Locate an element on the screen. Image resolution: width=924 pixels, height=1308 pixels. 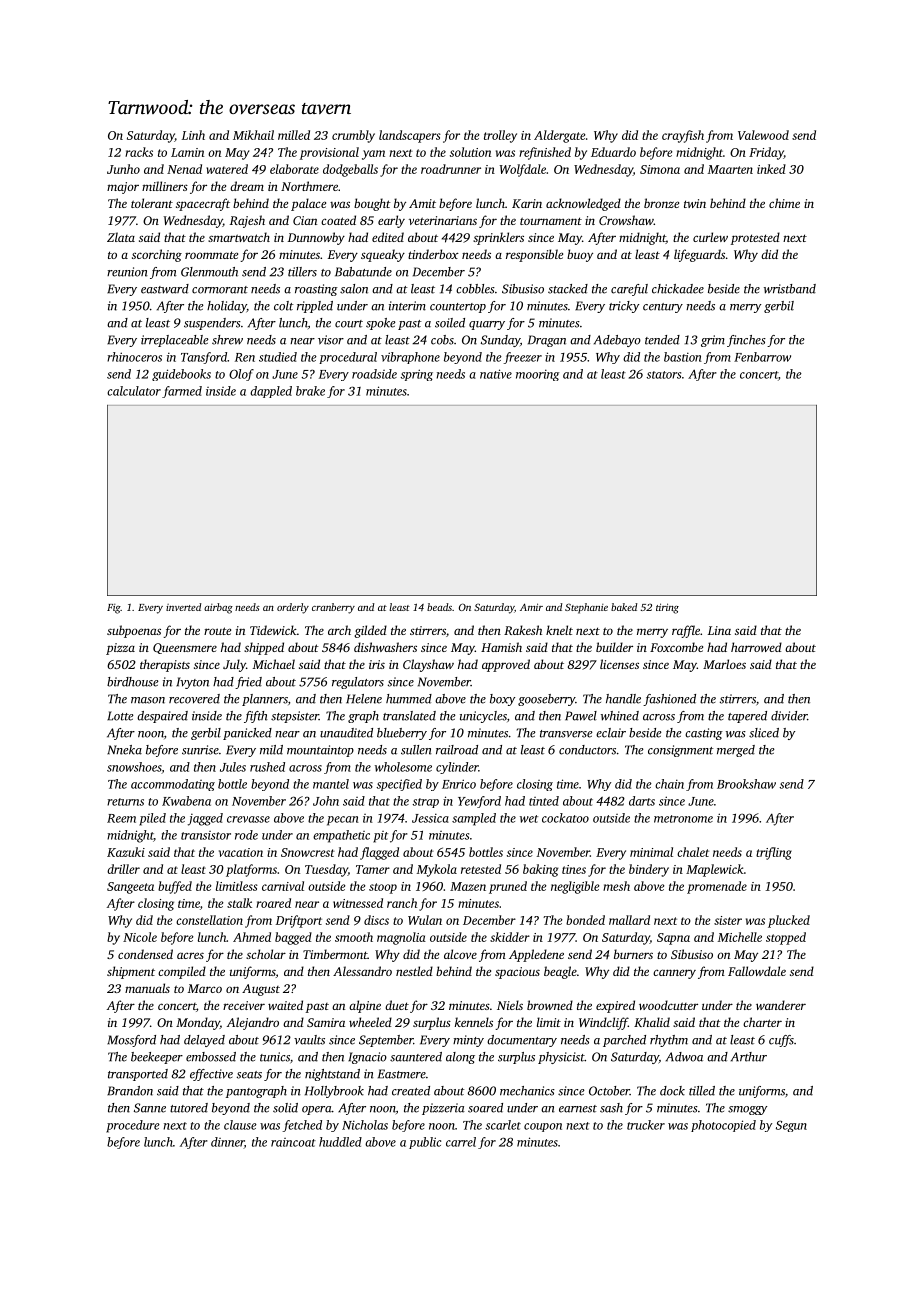
beads is located at coordinates (439, 607).
